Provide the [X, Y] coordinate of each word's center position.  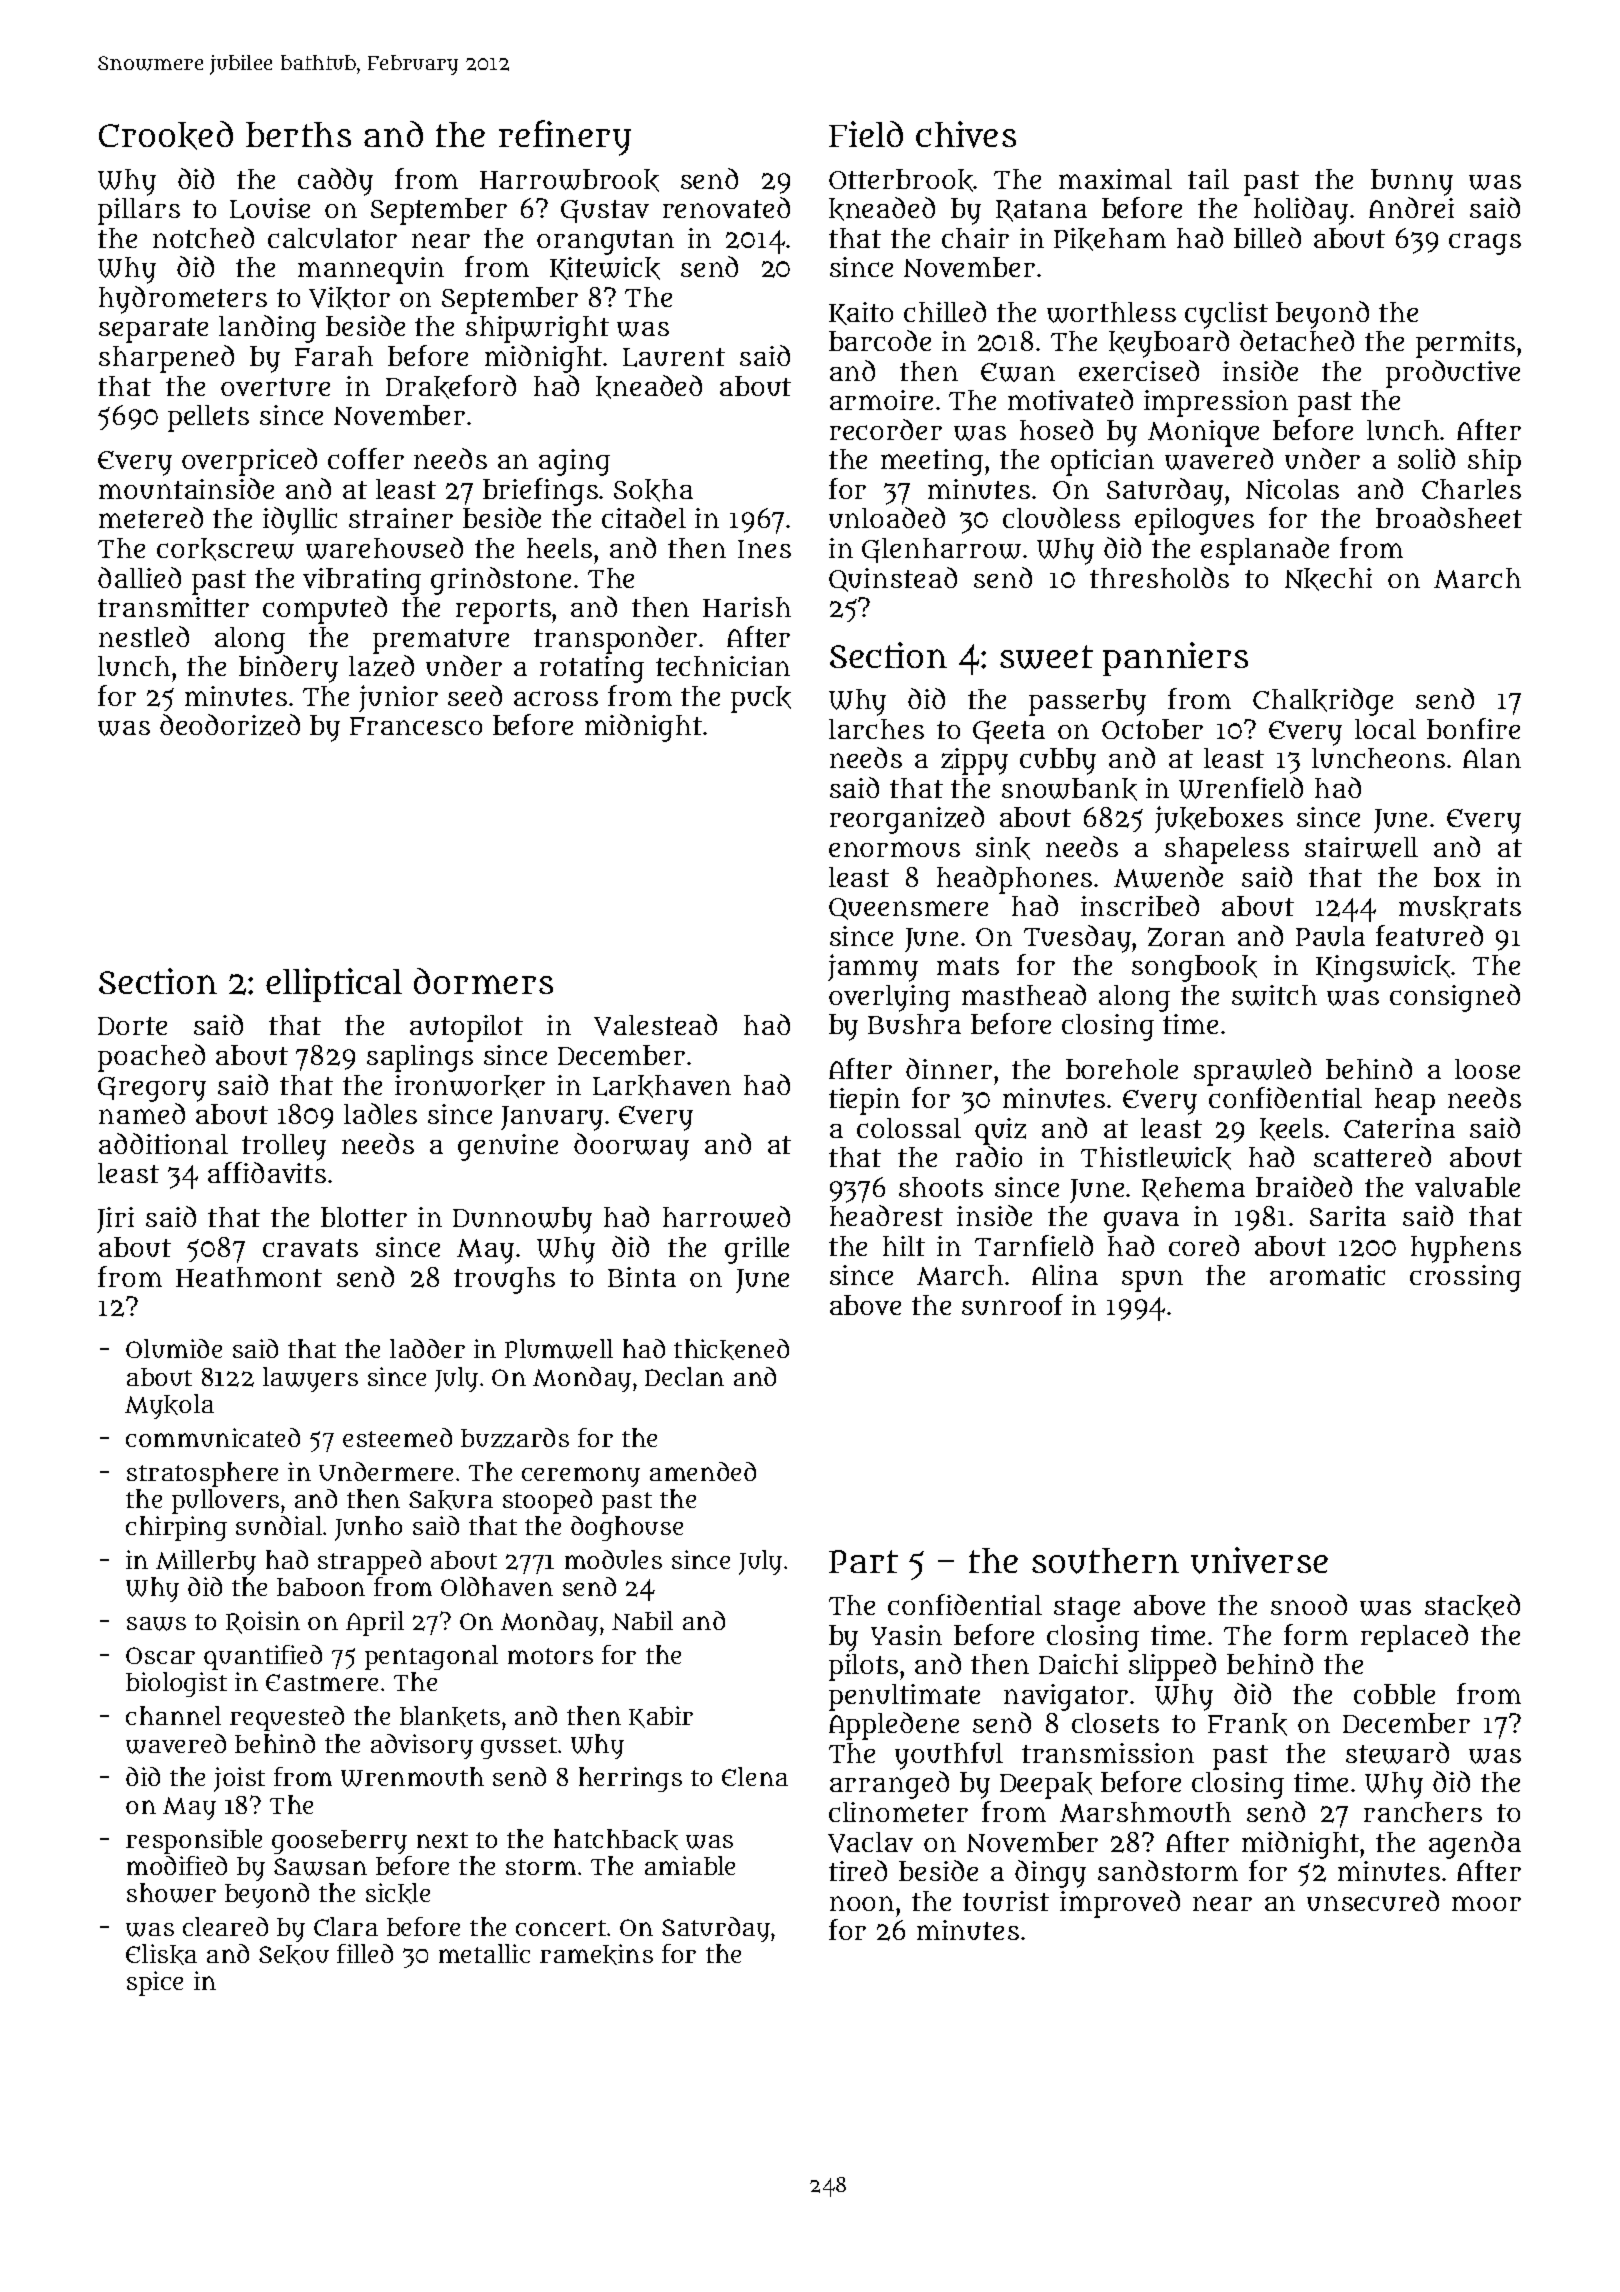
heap [1405, 1101]
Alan [1492, 758]
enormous [894, 849]
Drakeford [451, 387]
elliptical [334, 985]
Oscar [160, 1655]
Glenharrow [941, 550]
